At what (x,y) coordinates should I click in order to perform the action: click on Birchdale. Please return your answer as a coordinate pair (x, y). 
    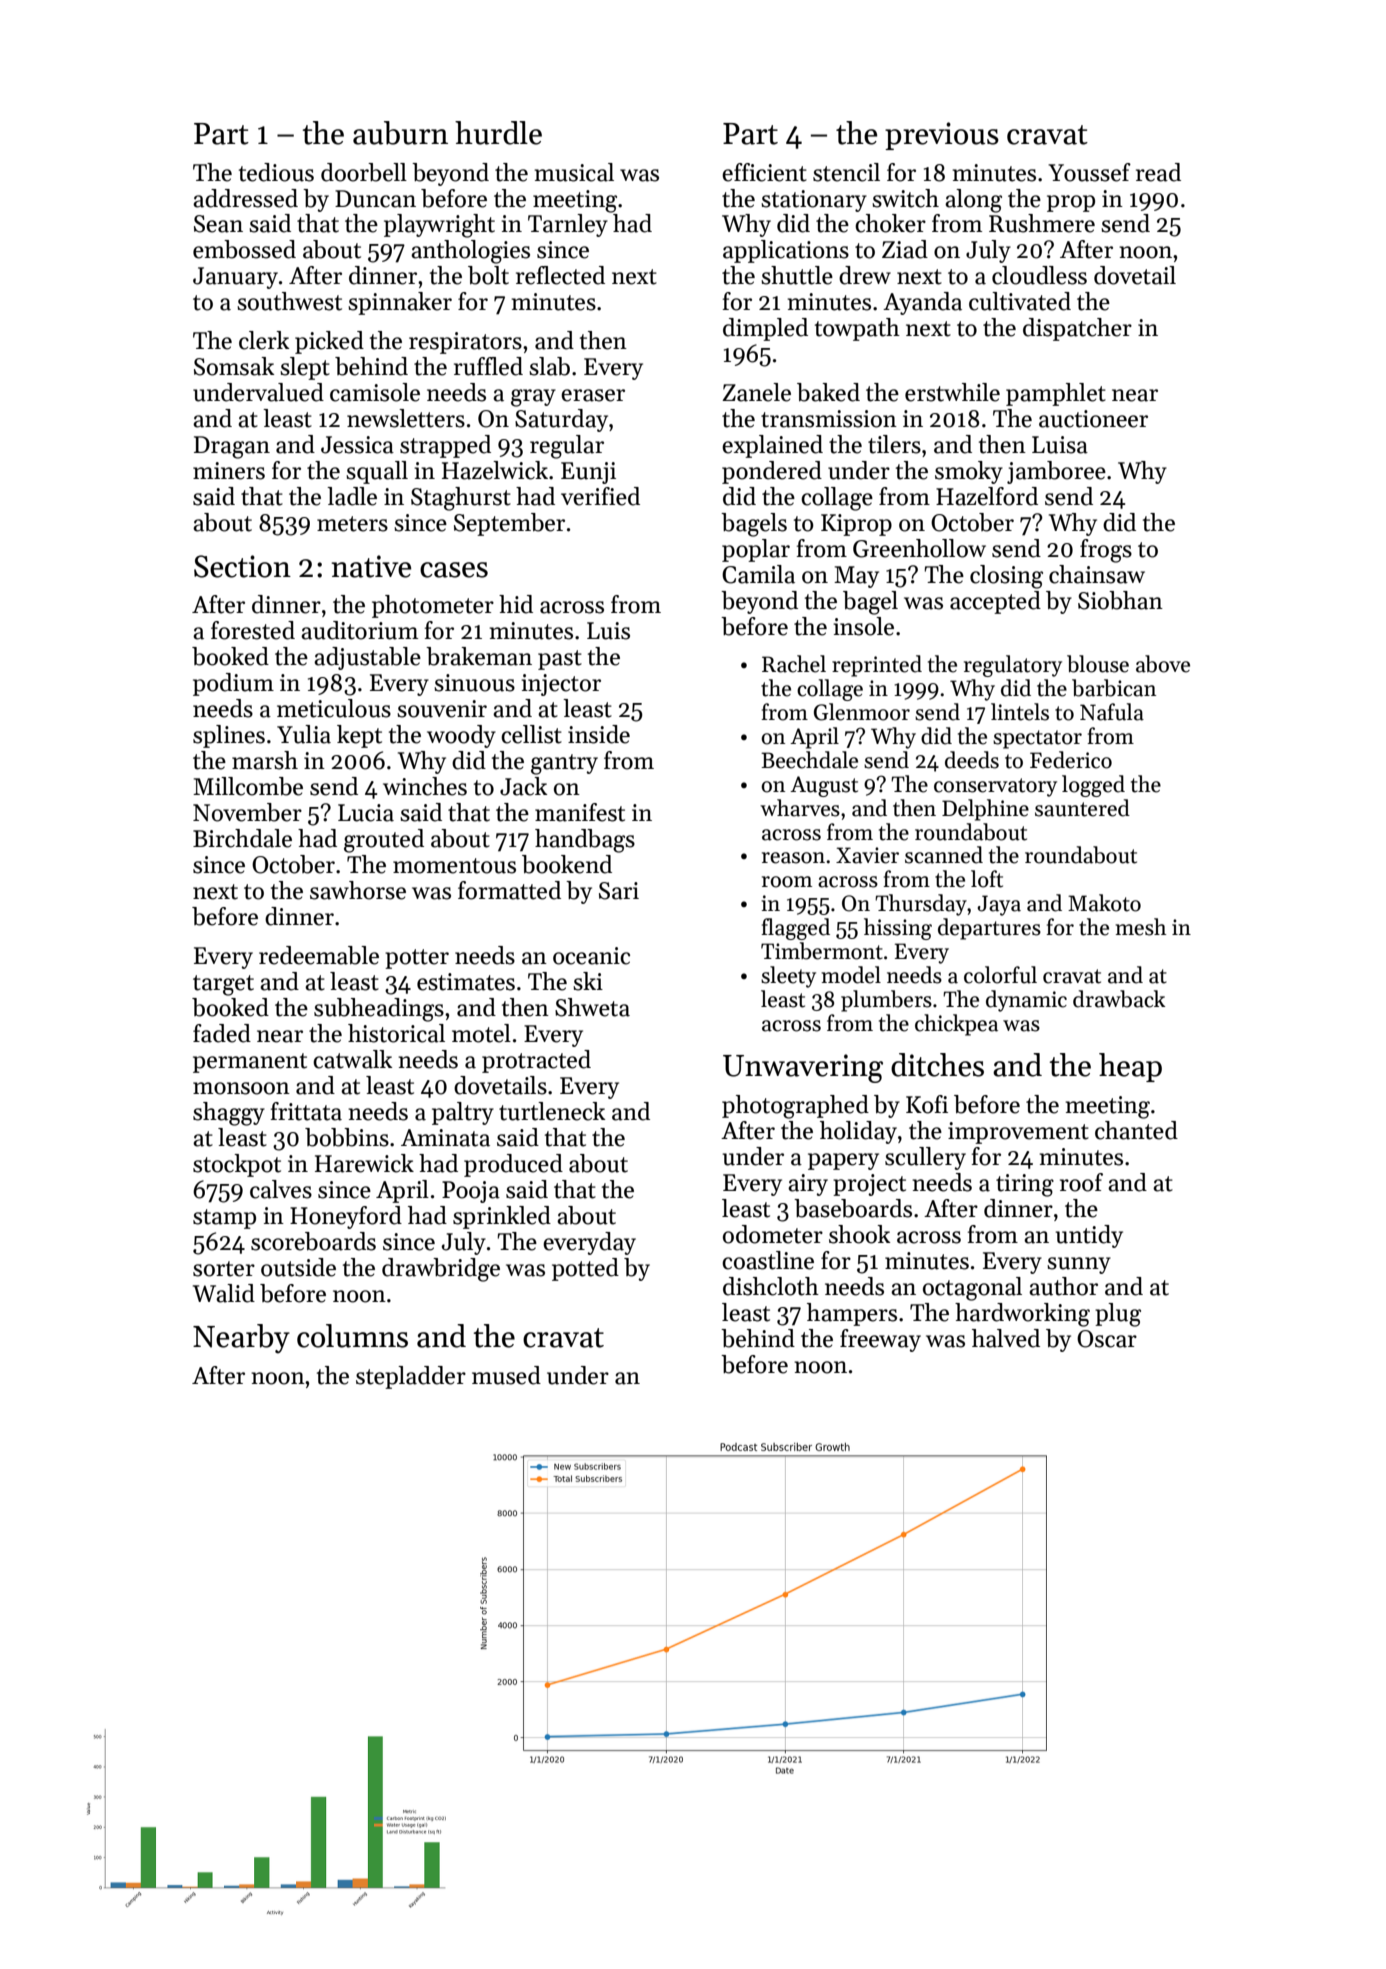
    Looking at the image, I should click on (242, 838).
